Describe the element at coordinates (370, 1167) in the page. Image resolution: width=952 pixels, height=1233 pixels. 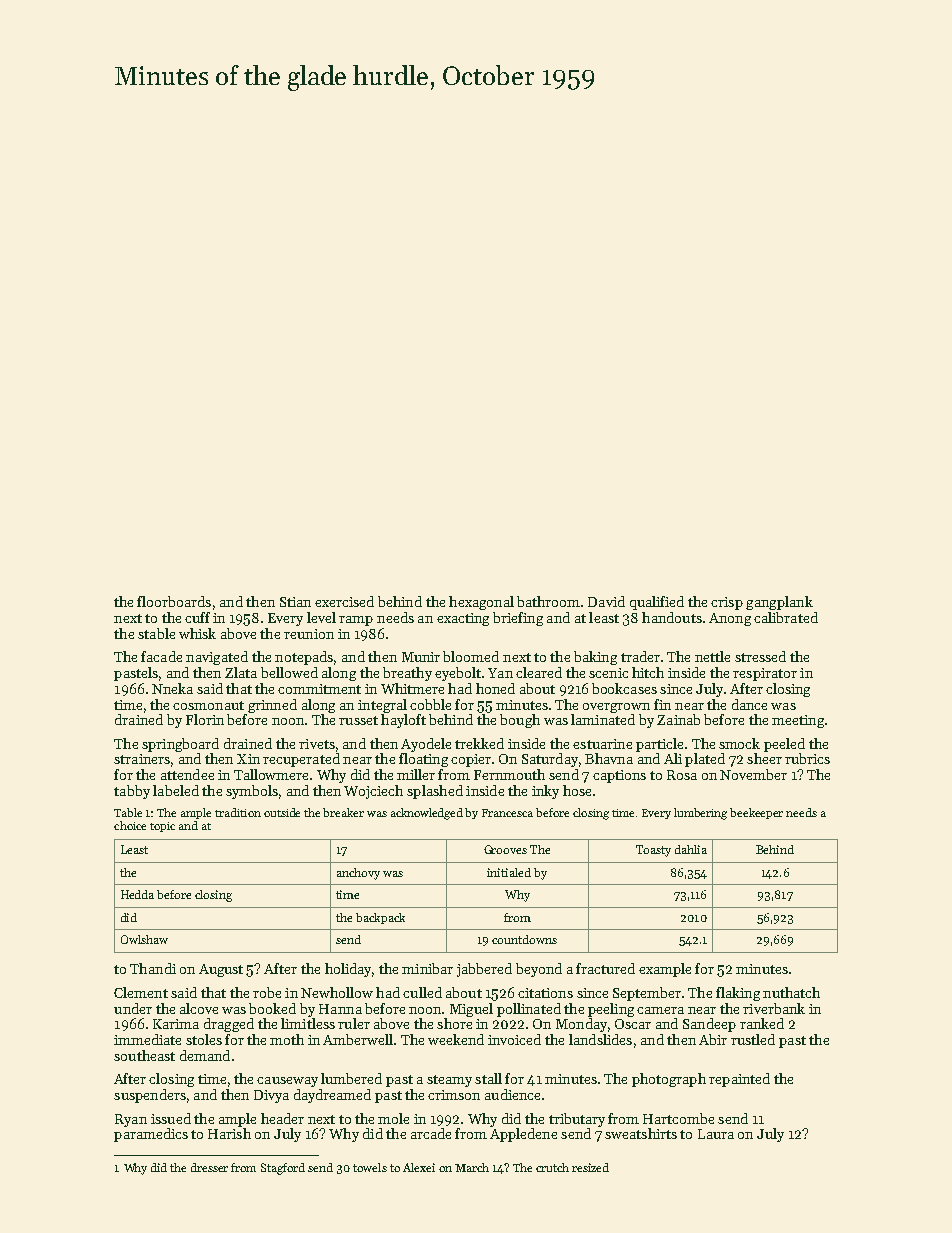
I see `towels` at that location.
